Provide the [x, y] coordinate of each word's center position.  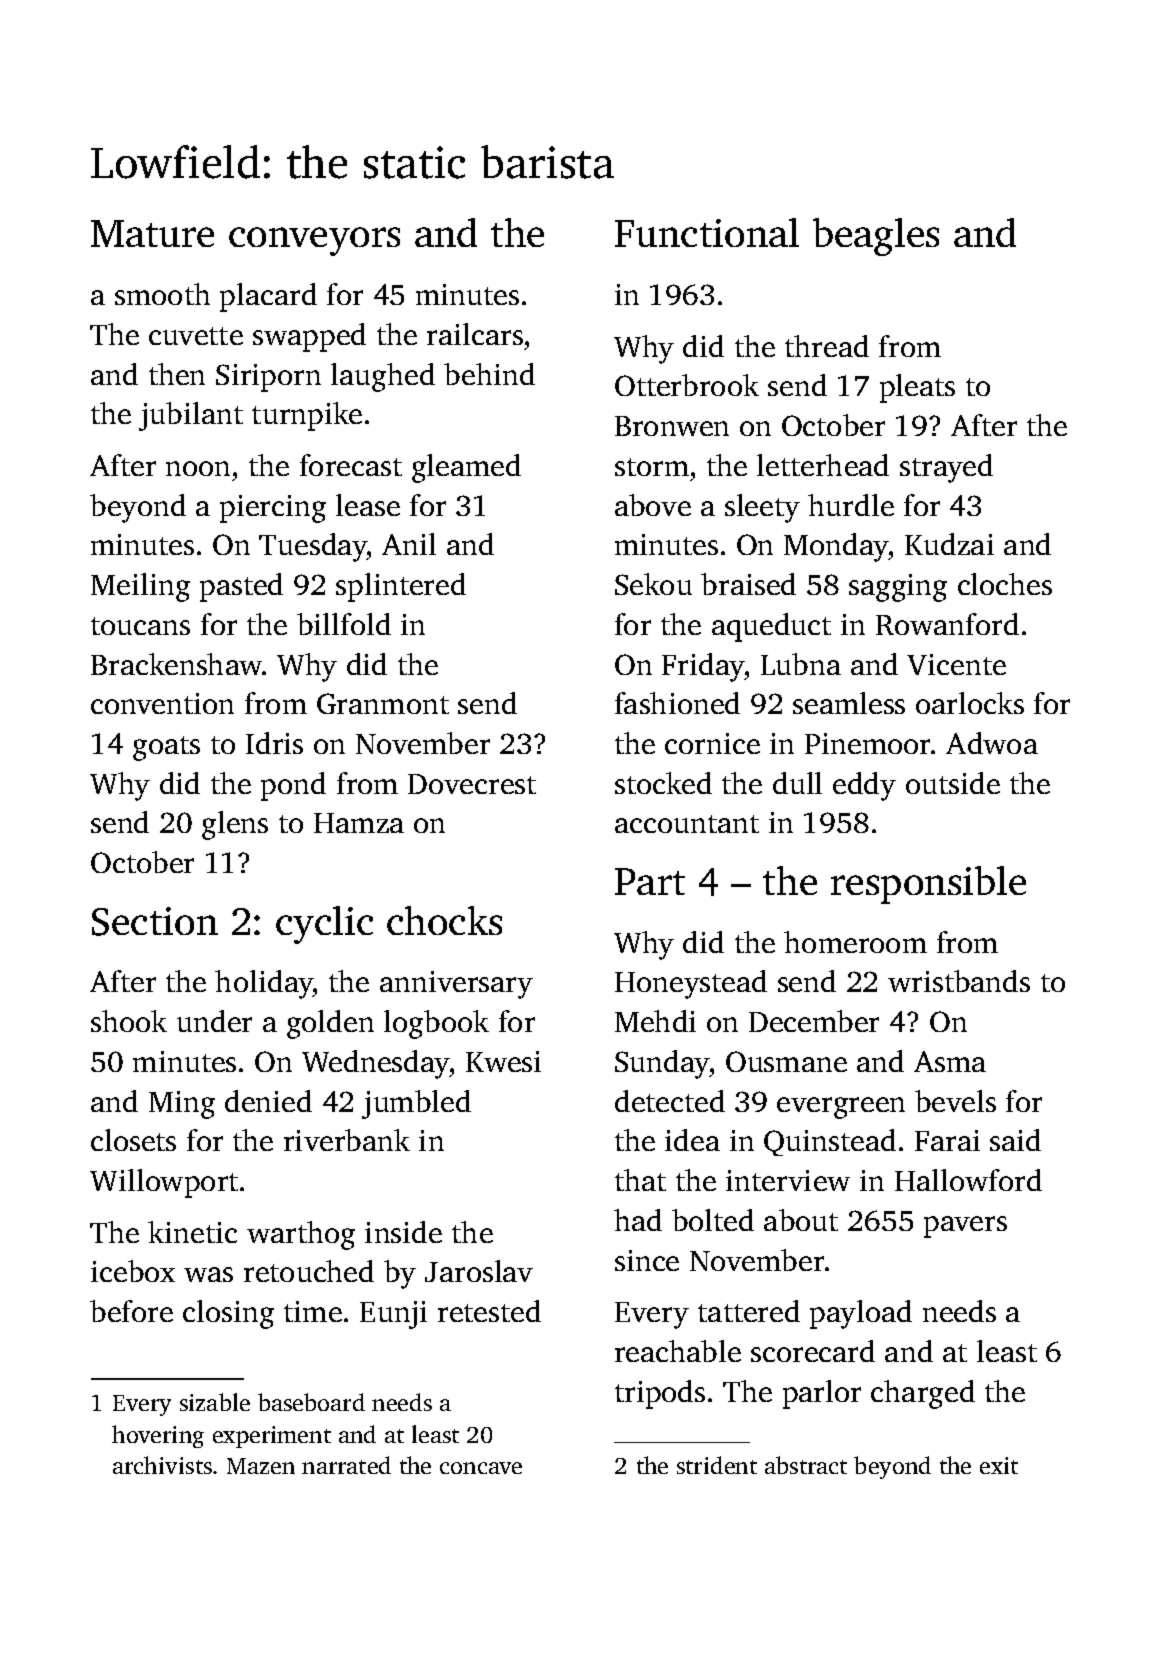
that [640, 1180]
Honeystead [691, 984]
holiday [264, 984]
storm [652, 467]
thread [827, 346]
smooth [162, 294]
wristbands [959, 981]
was [208, 1274]
